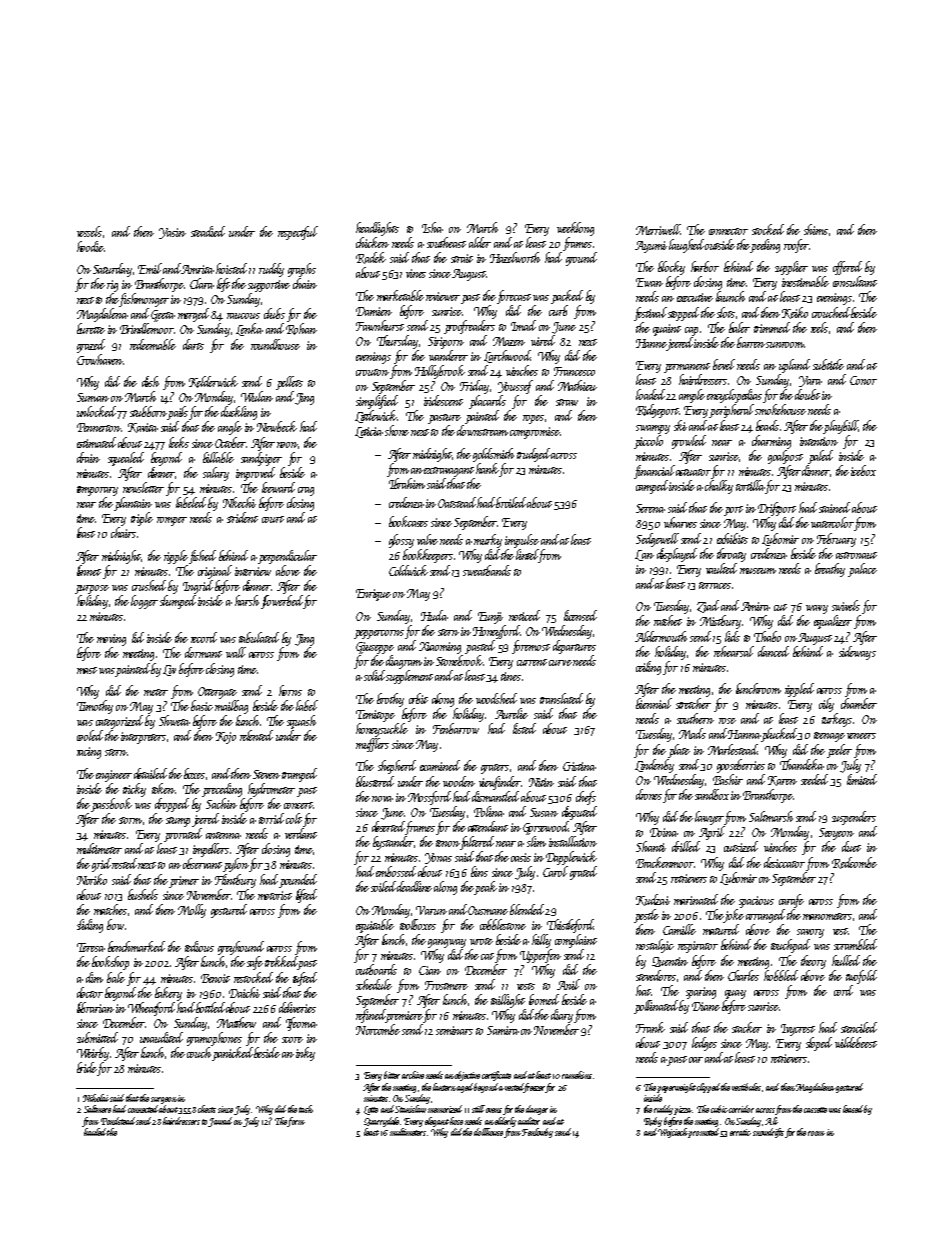 Image resolution: width=952 pixels, height=1233 pixels. What do you see at coordinates (816, 229) in the screenshot?
I see `shims` at bounding box center [816, 229].
